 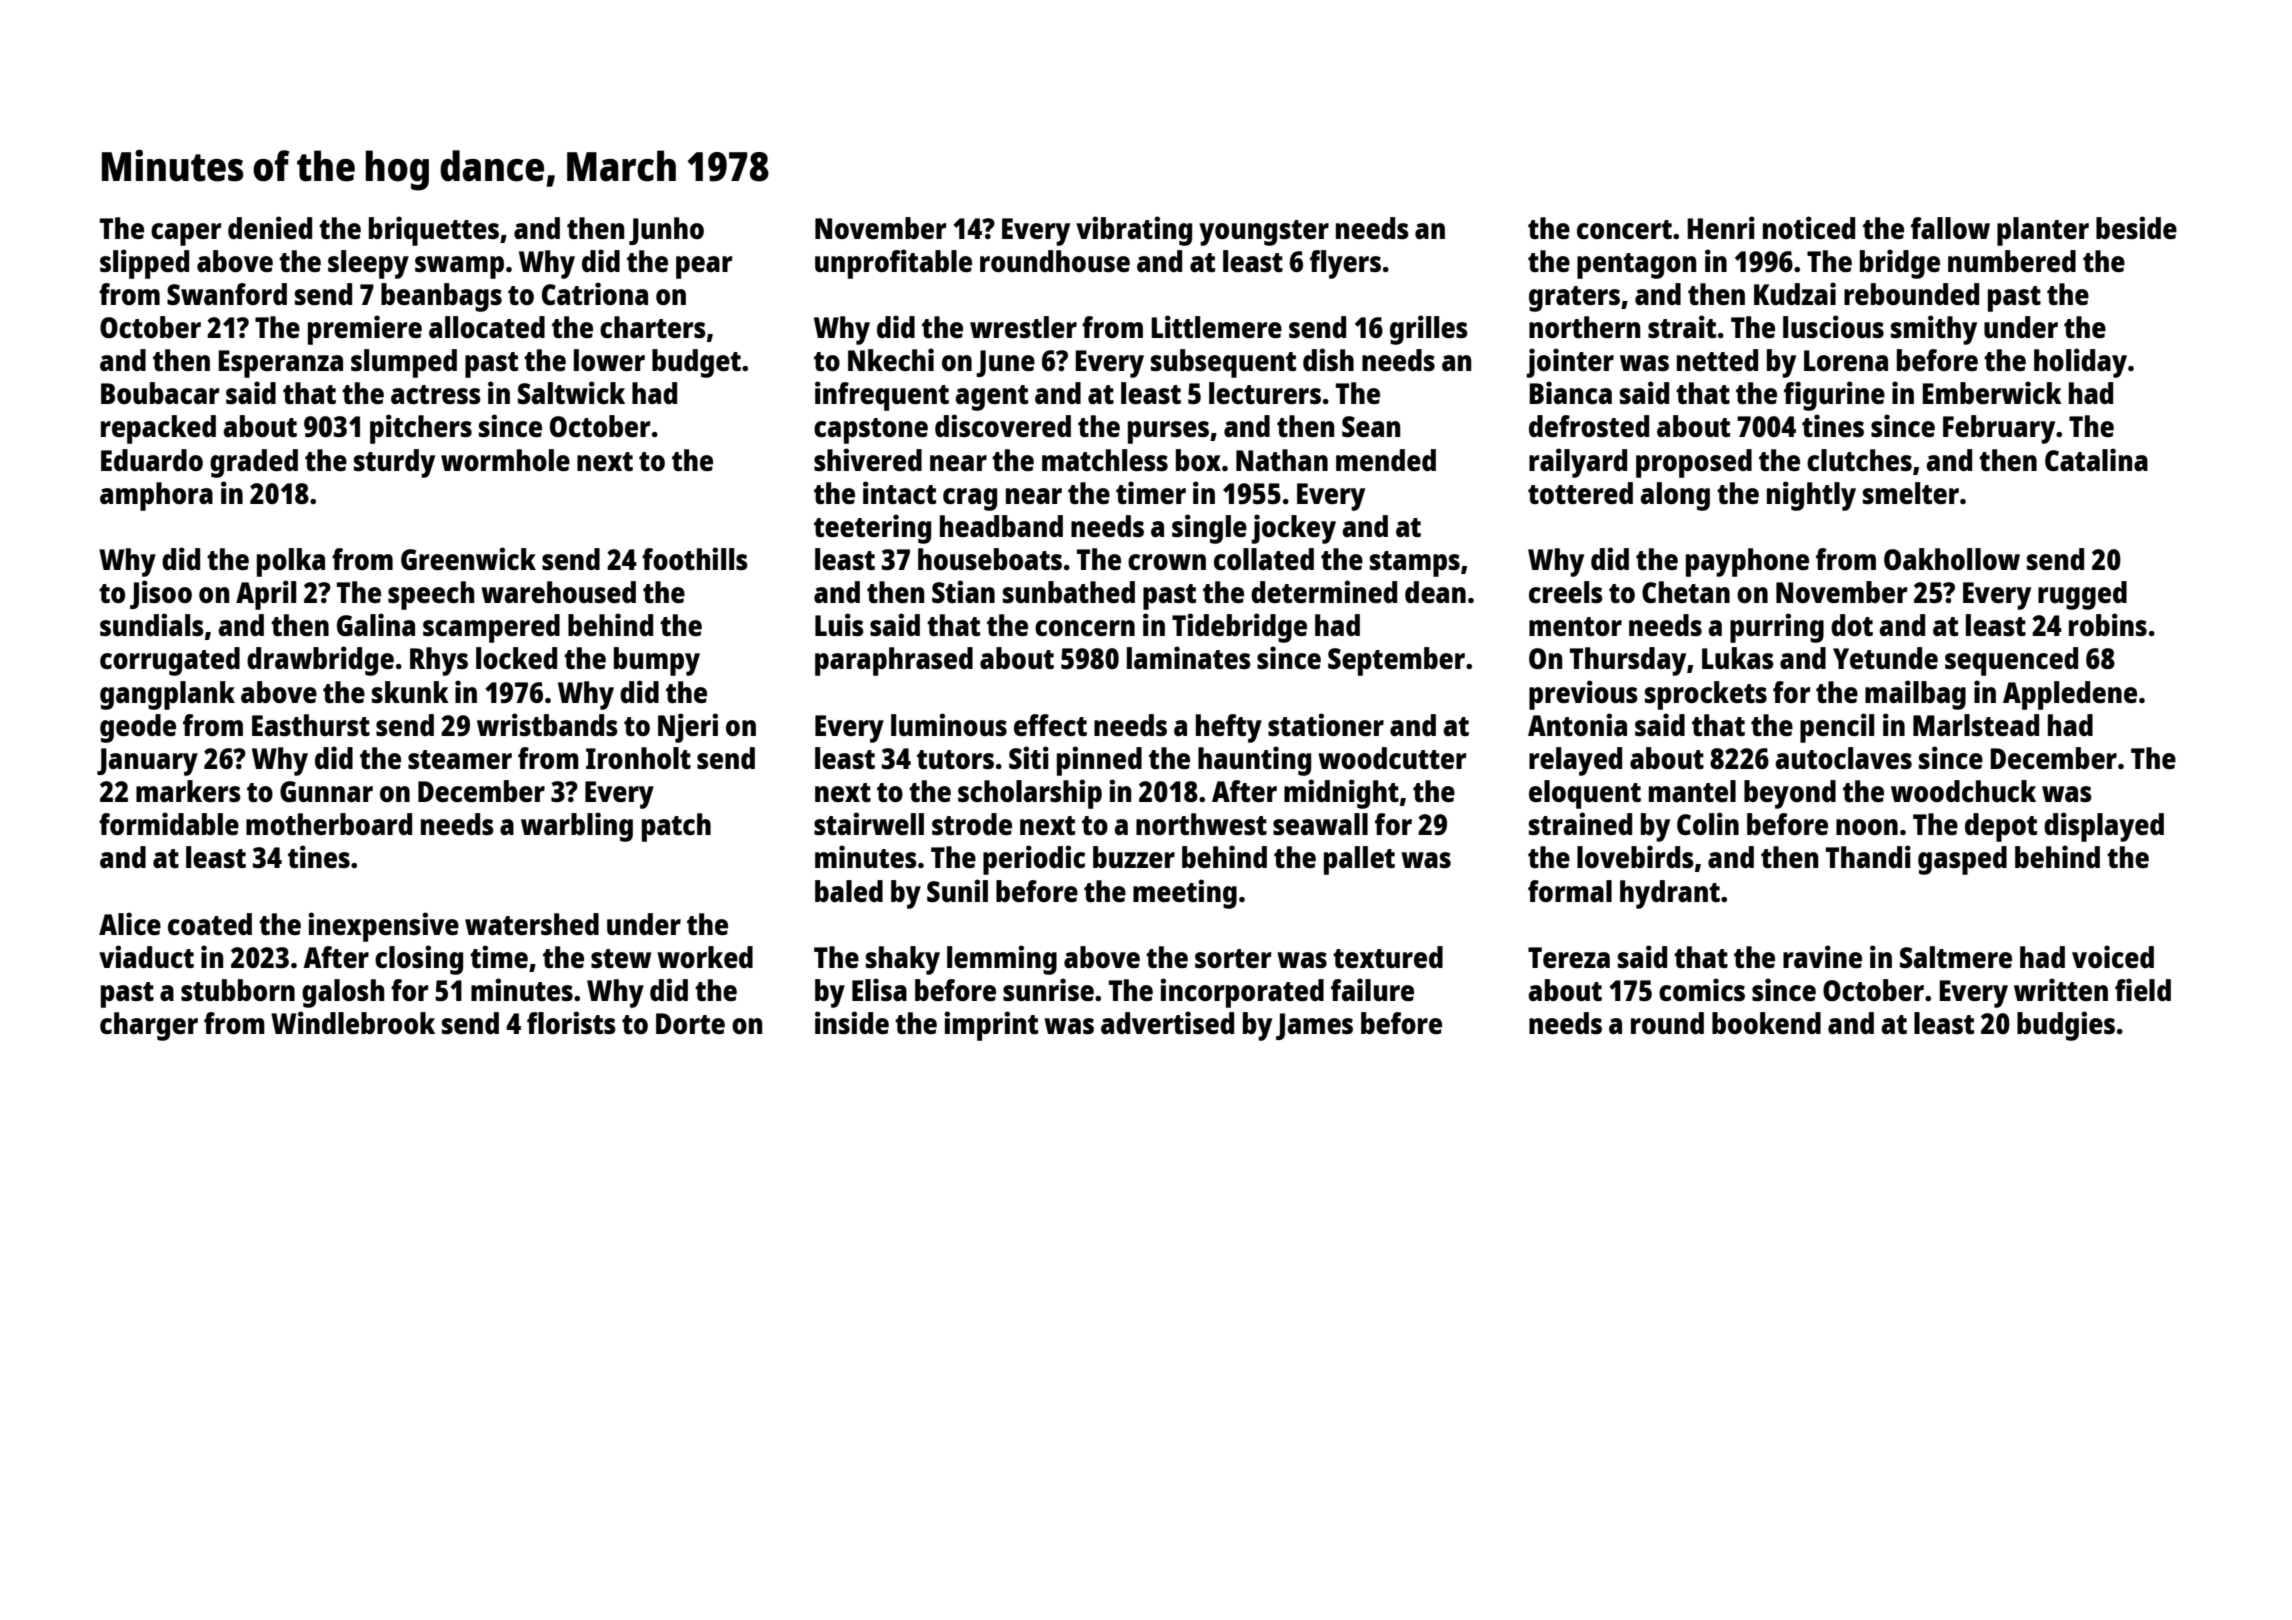 What do you see at coordinates (2104, 827) in the document?
I see `displayed` at bounding box center [2104, 827].
